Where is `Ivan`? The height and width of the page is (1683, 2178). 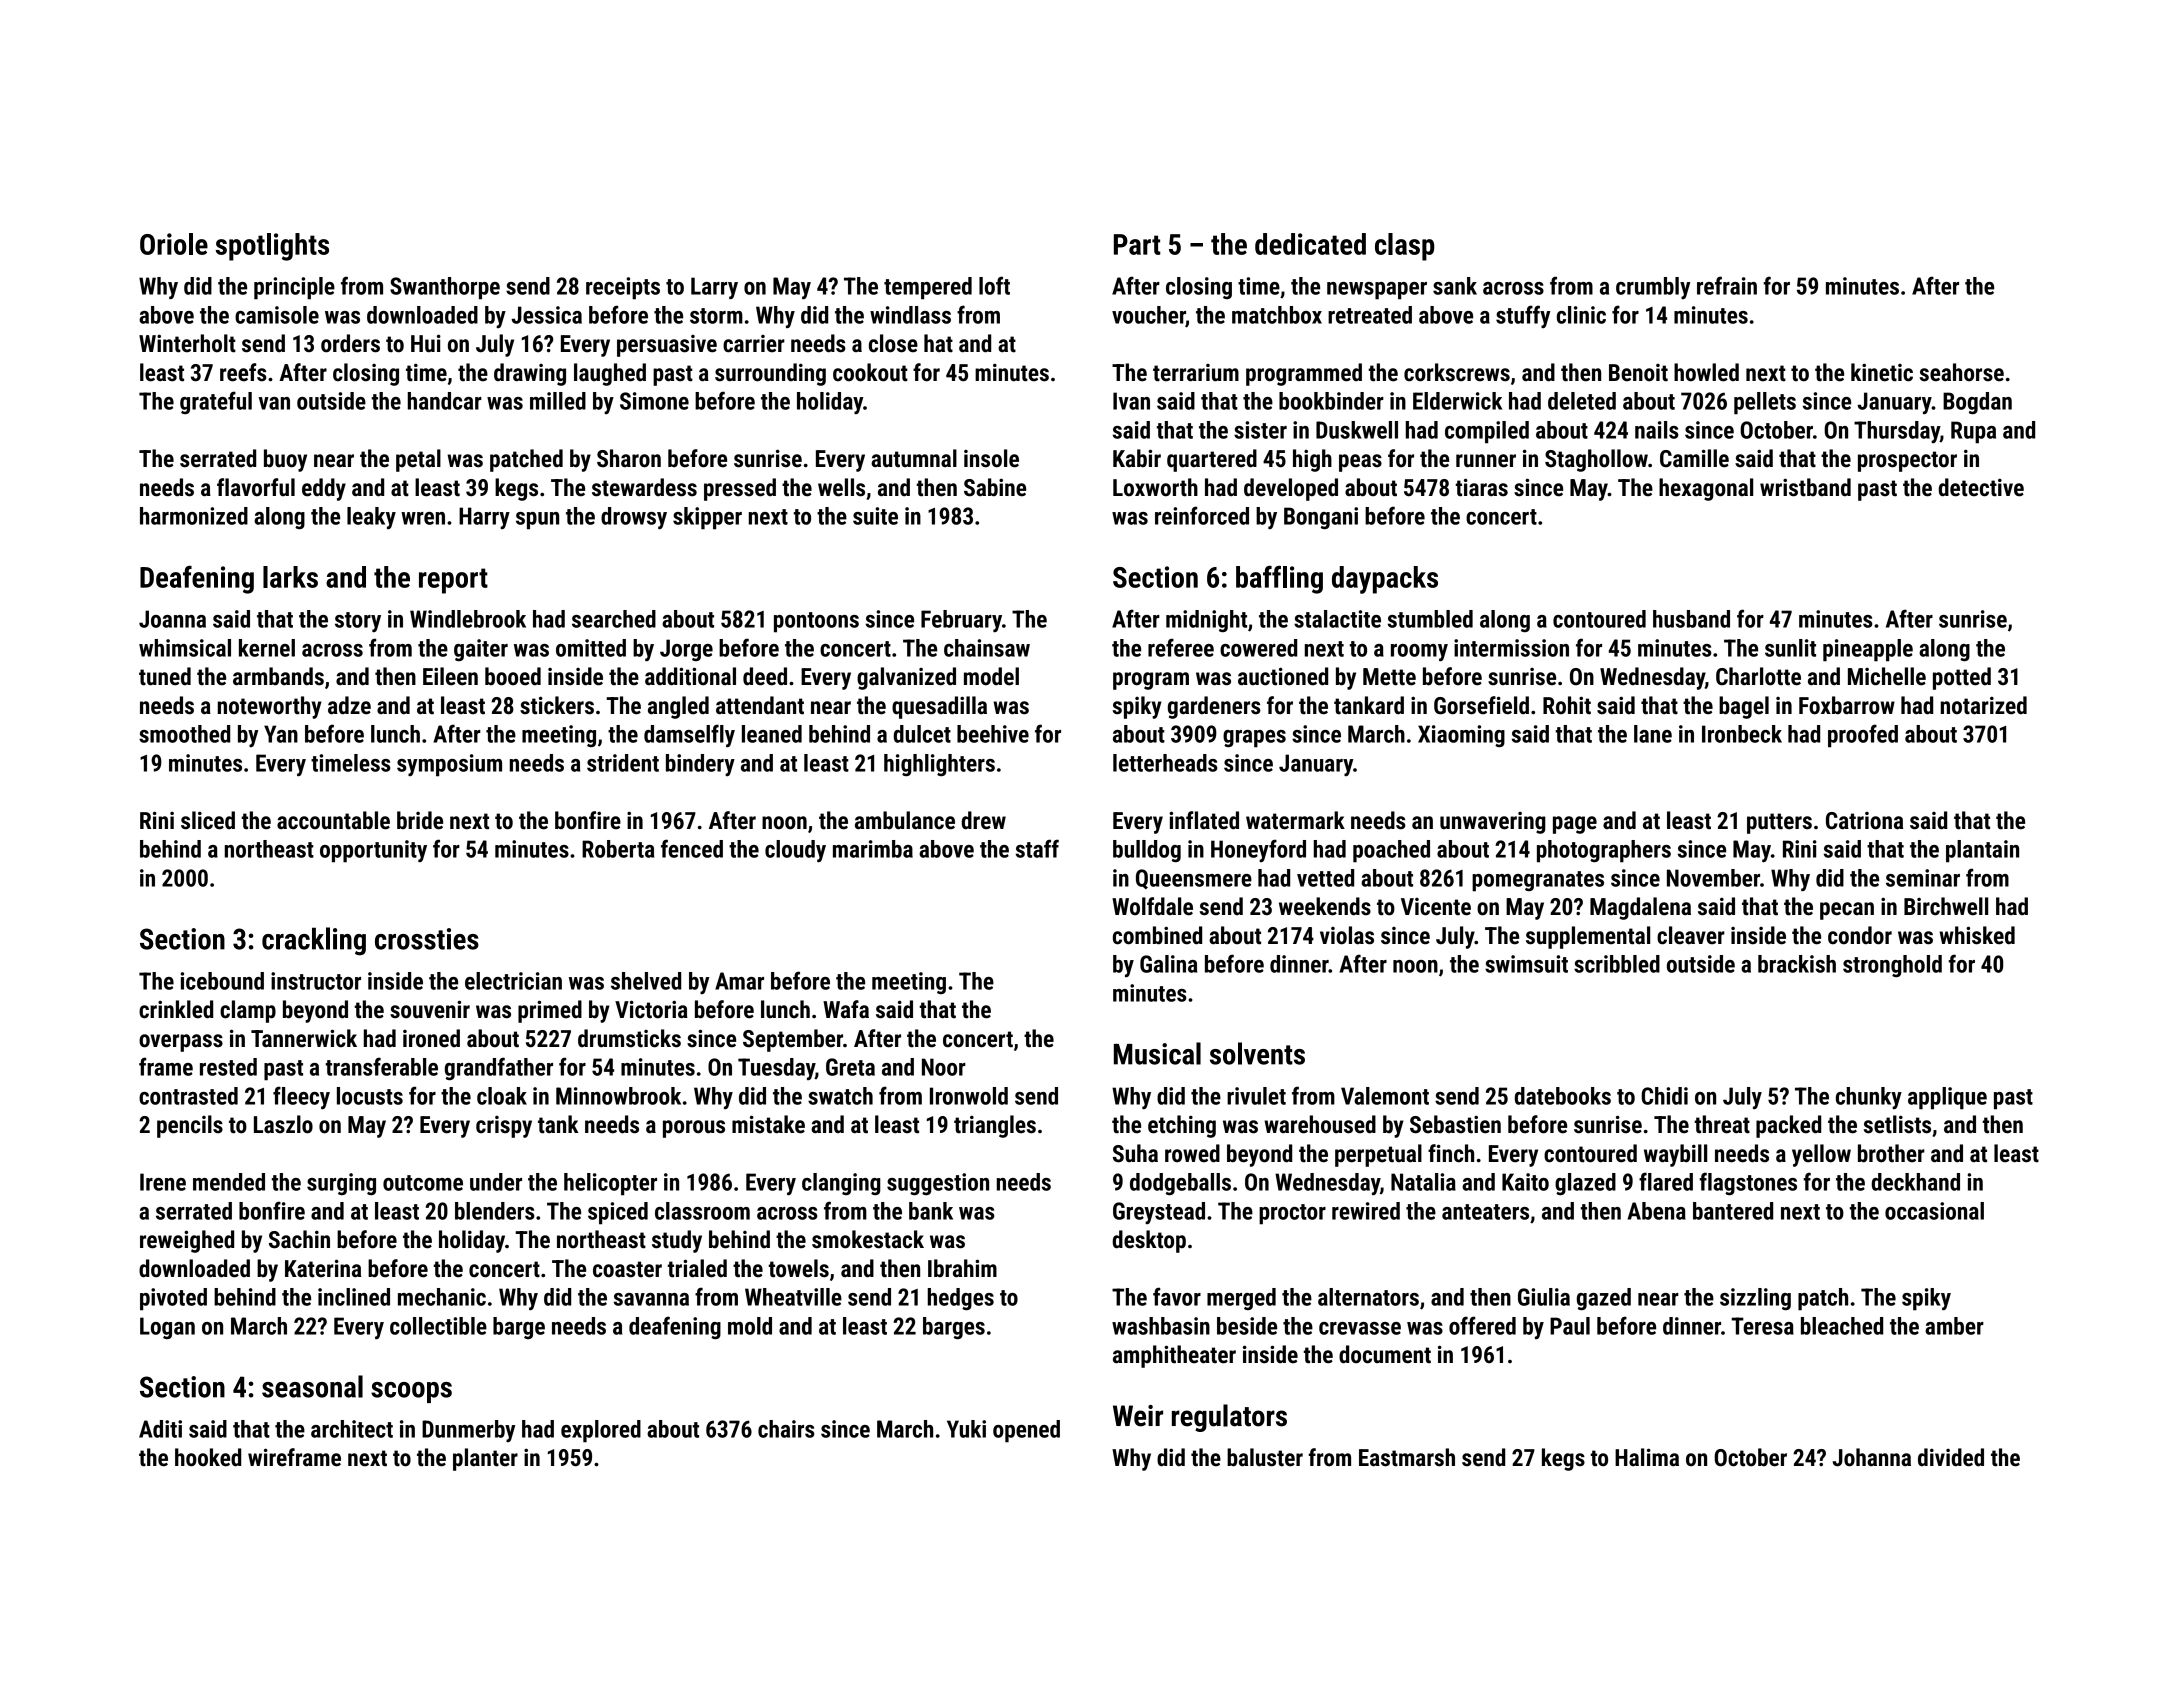
Ivan is located at coordinates (1131, 401).
